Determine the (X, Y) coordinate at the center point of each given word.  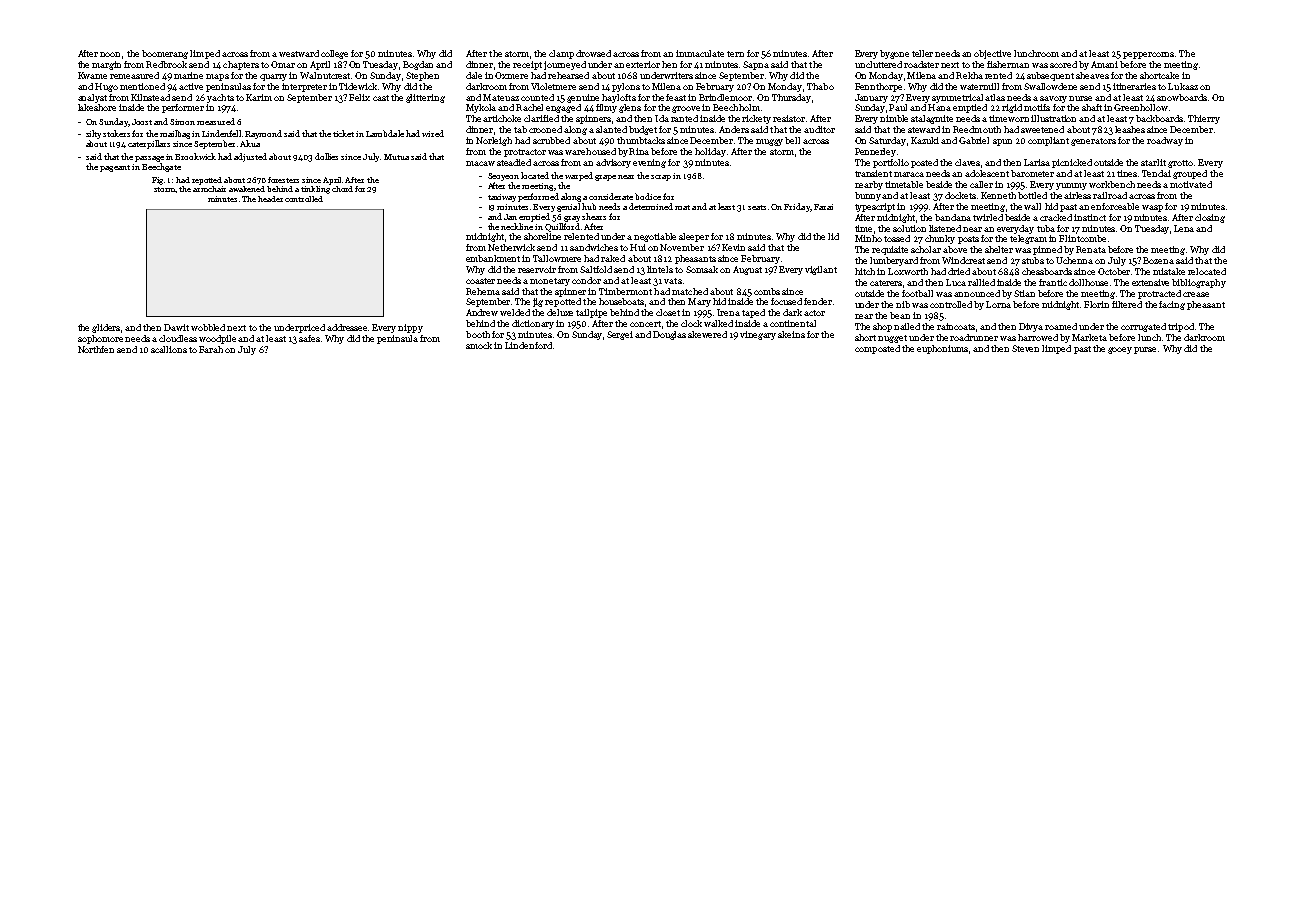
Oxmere (511, 75)
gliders (106, 328)
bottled (1032, 195)
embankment (493, 258)
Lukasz (1183, 86)
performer (183, 108)
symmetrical (957, 98)
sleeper (694, 237)
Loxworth (908, 271)
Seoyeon (503, 177)
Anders (734, 129)
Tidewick (358, 86)
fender (818, 301)
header (270, 199)
